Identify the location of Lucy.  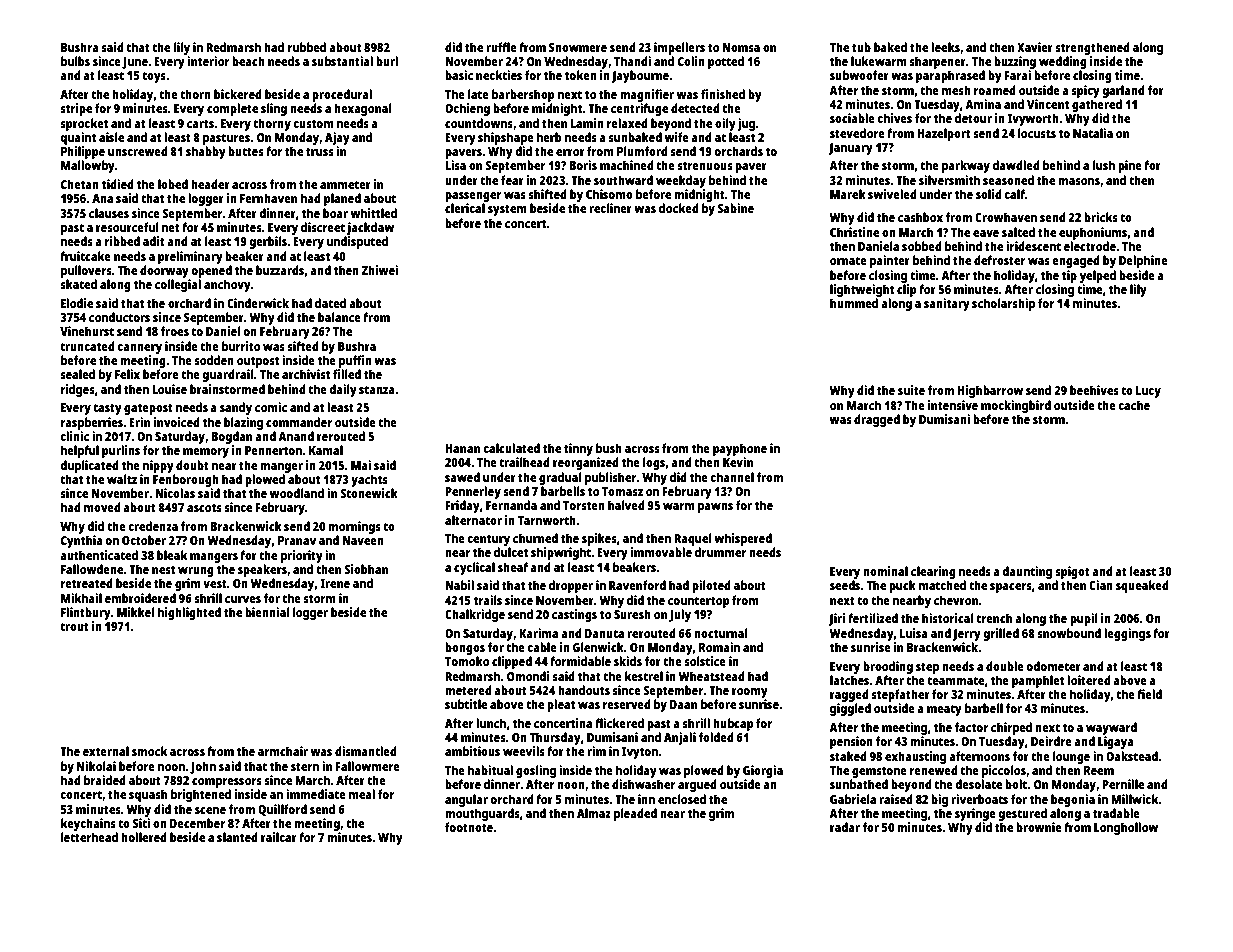
(1148, 392).
